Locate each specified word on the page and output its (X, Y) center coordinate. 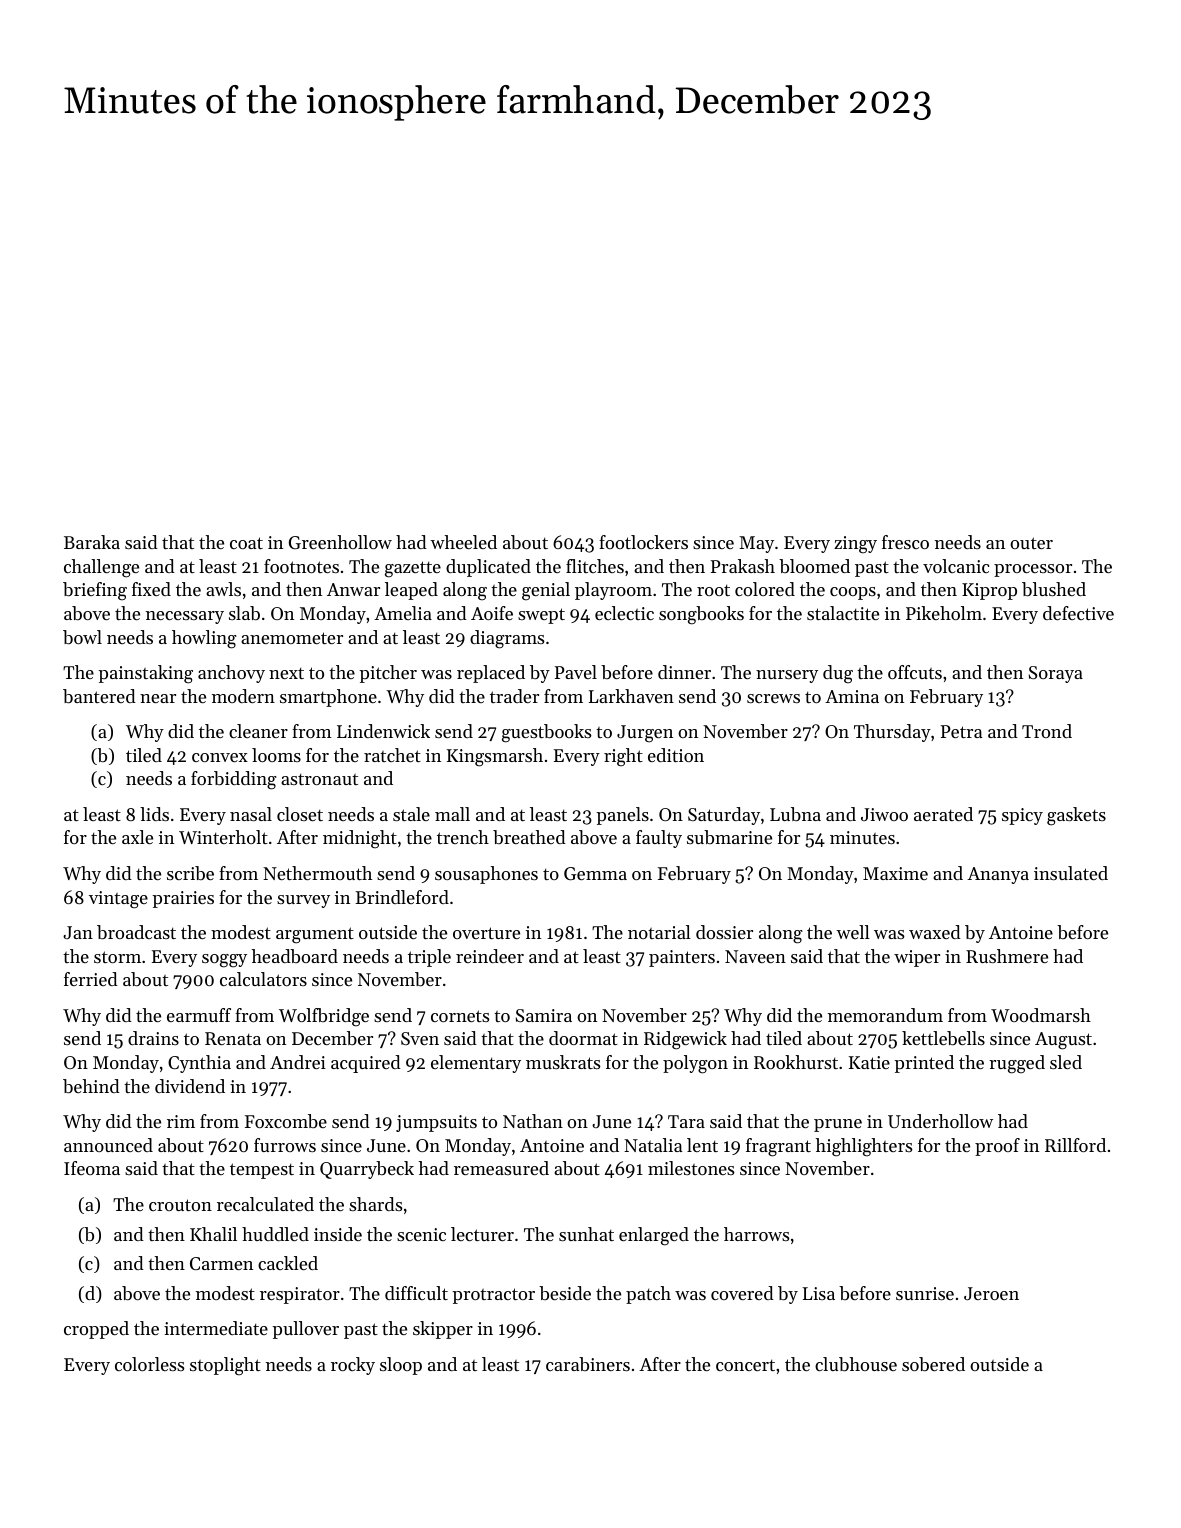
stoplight (225, 1366)
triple (429, 958)
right (623, 757)
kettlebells (943, 1038)
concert (745, 1365)
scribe (190, 873)
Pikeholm (944, 613)
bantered (99, 696)
